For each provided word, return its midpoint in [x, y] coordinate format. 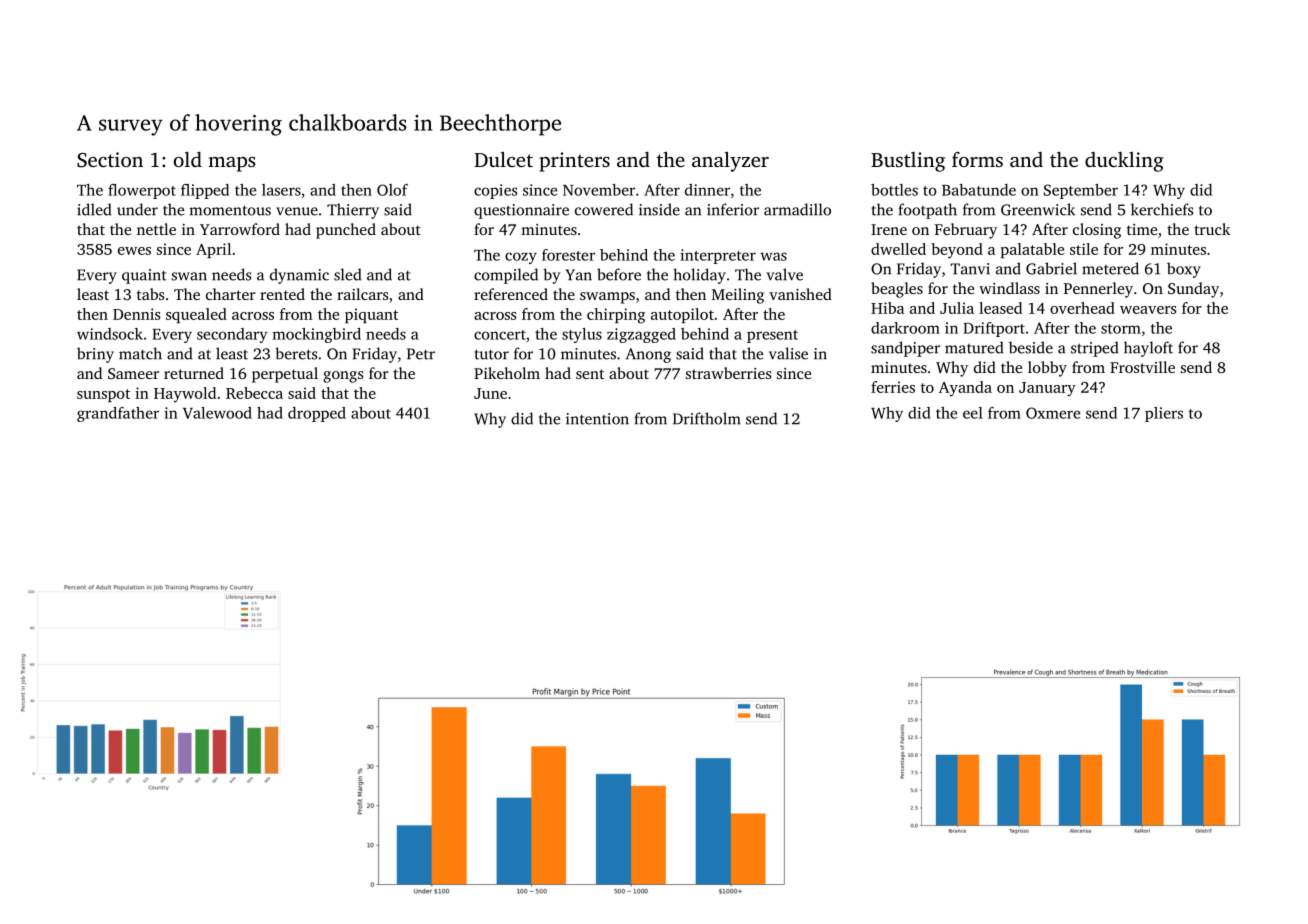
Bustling [908, 162]
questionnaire [521, 211]
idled [94, 209]
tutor [492, 354]
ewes [134, 251]
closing [1097, 231]
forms [977, 159]
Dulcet [503, 159]
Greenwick [1038, 209]
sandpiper [905, 349]
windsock [110, 334]
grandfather [118, 414]
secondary [232, 335]
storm [1121, 329]
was [773, 256]
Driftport [994, 329]
